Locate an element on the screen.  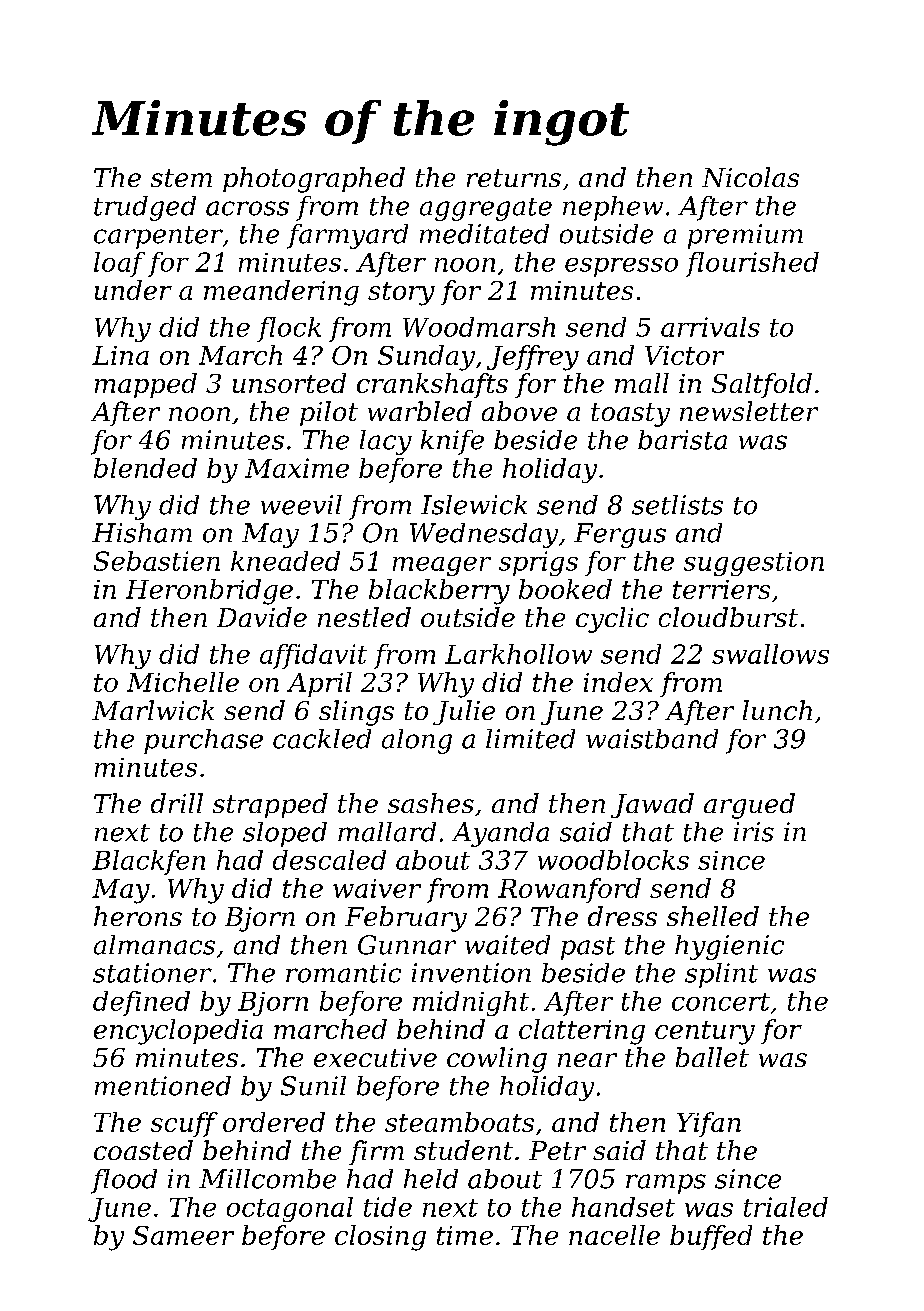
Michelle is located at coordinates (183, 682).
